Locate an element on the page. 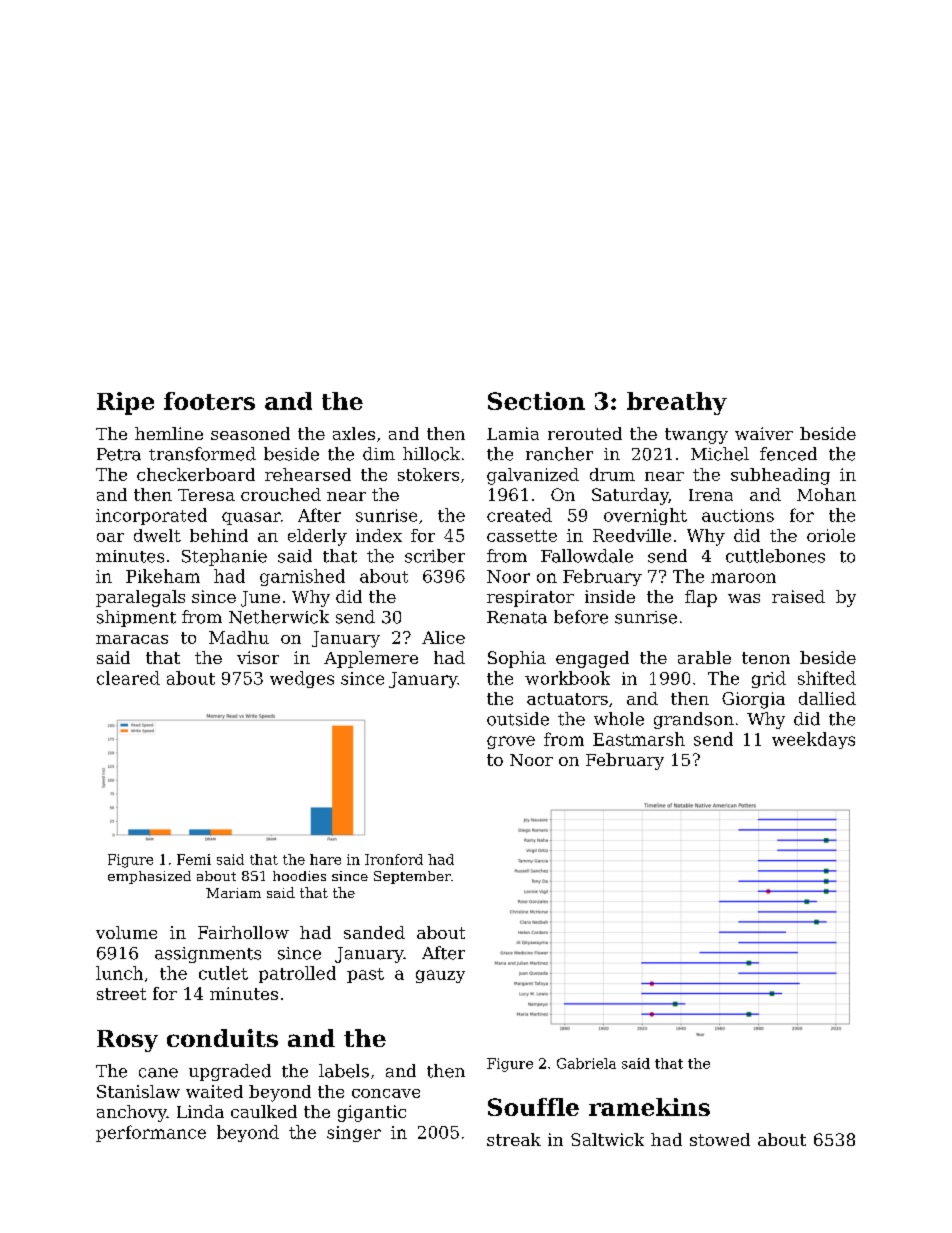  Eastmarsh is located at coordinates (639, 739).
